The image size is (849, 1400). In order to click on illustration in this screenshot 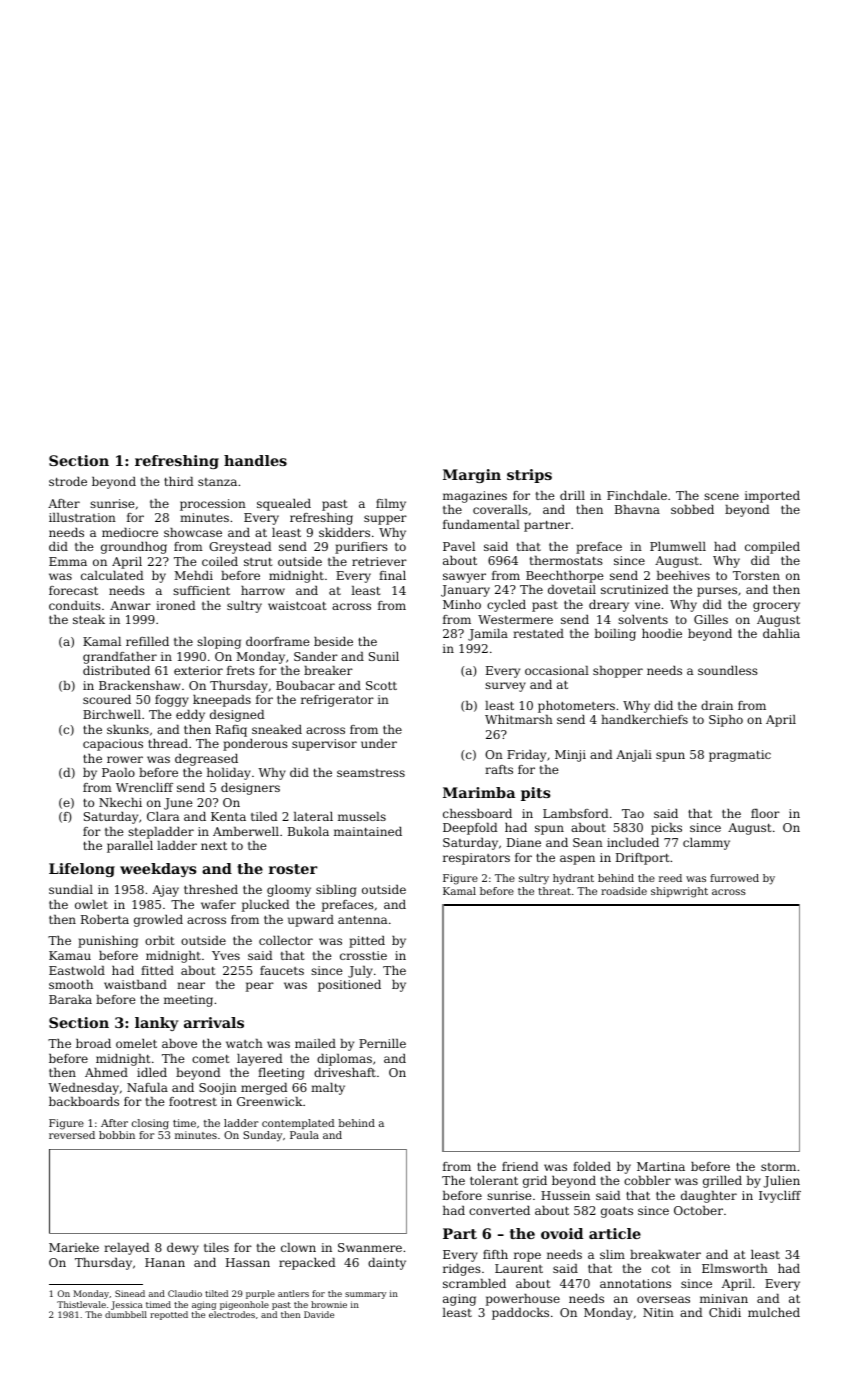, I will do `click(82, 517)`.
